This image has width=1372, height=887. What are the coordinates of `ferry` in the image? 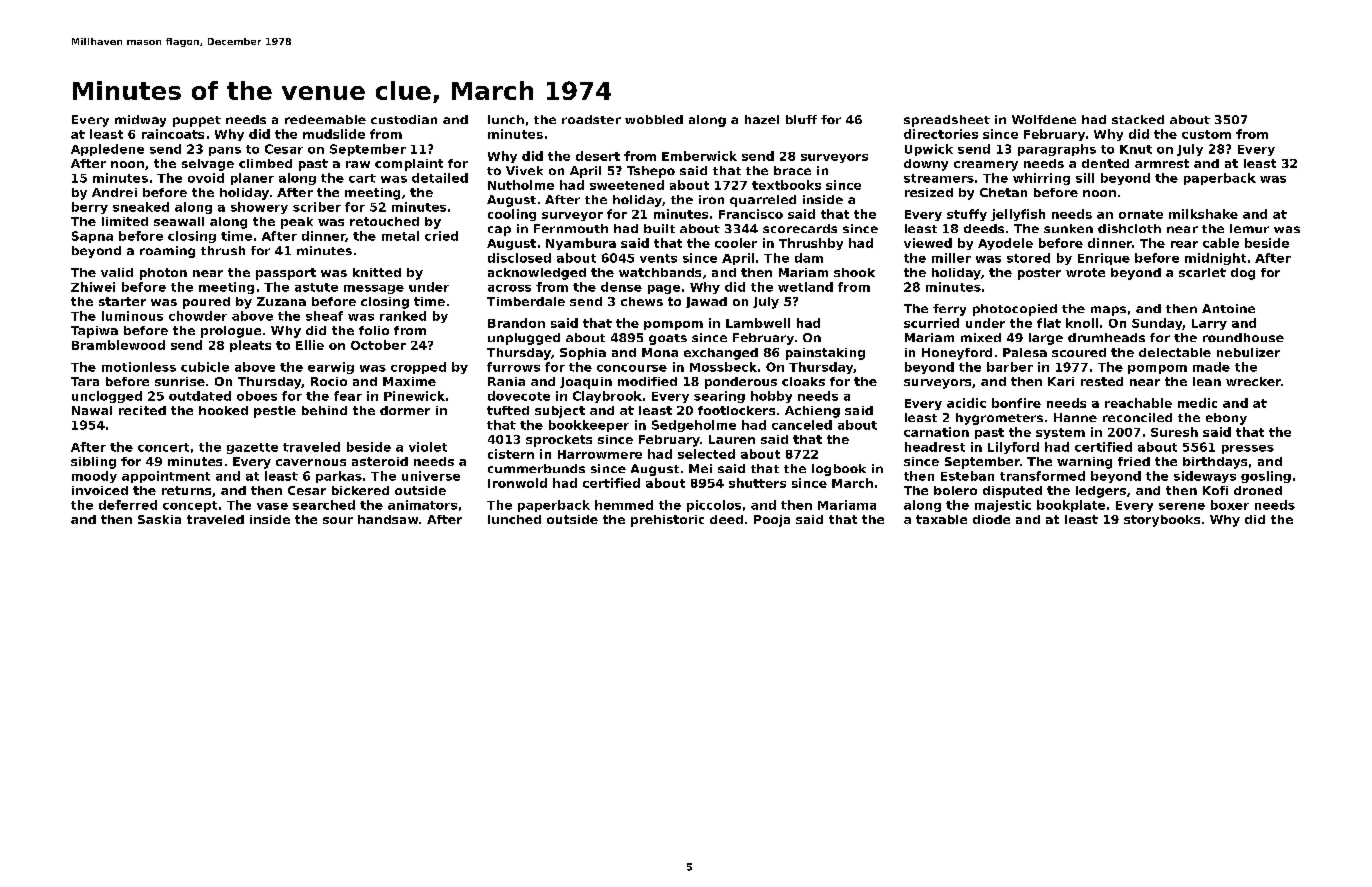 It's located at (949, 310).
